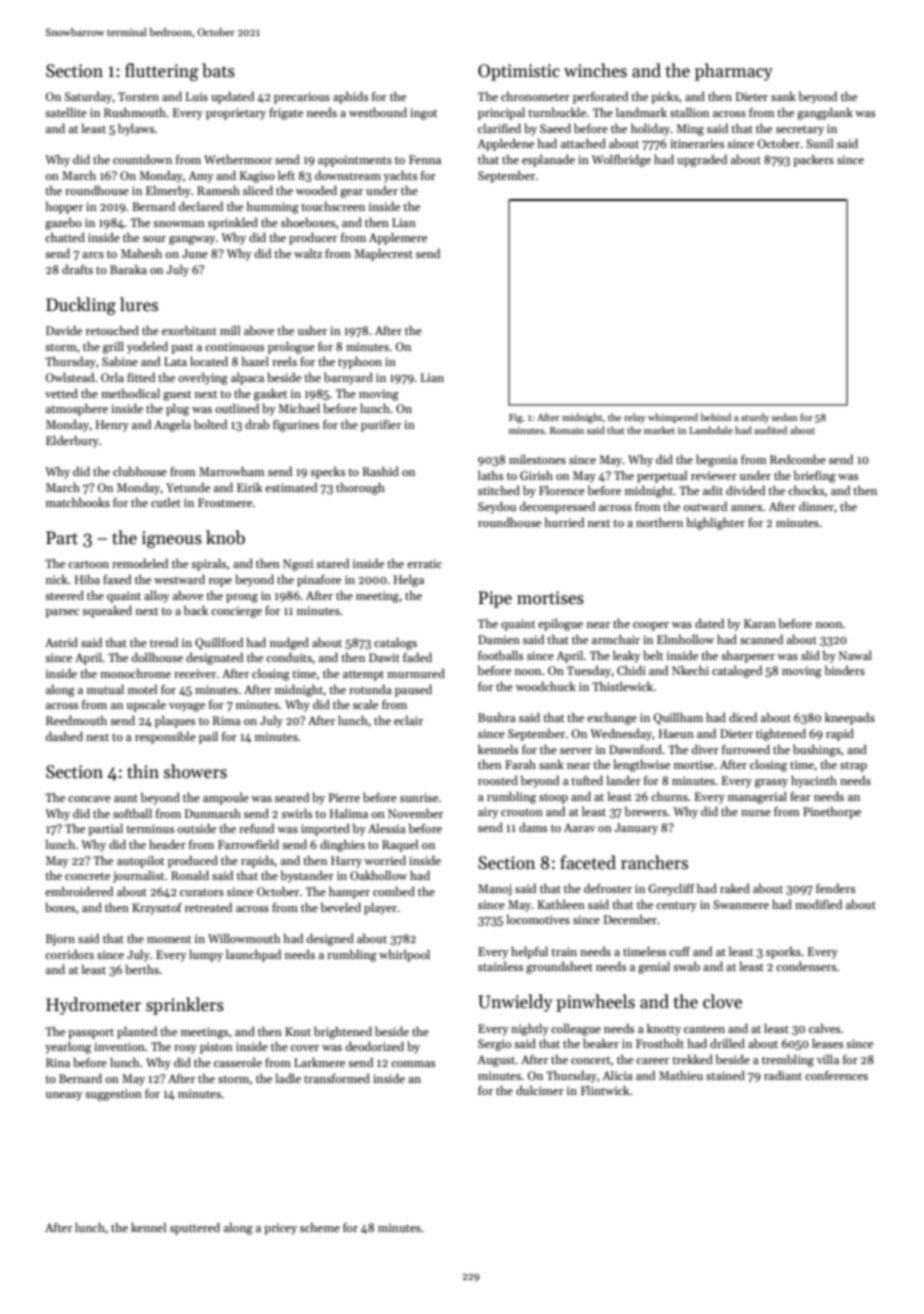  Describe the element at coordinates (685, 639) in the screenshot. I see `Elmhollow` at that location.
